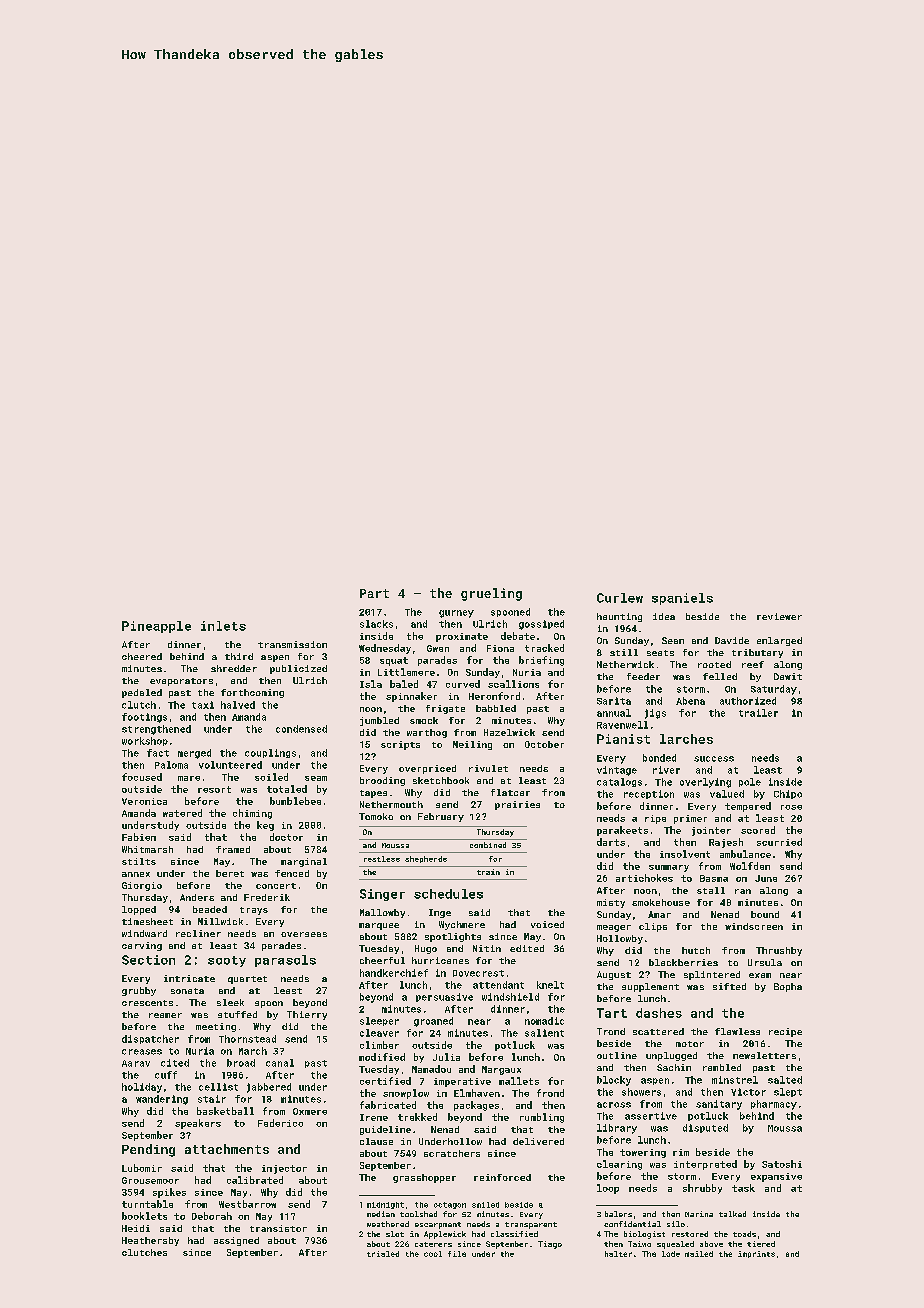 The width and height of the screenshot is (924, 1308). Describe the element at coordinates (779, 616) in the screenshot. I see `reviewer` at that location.
